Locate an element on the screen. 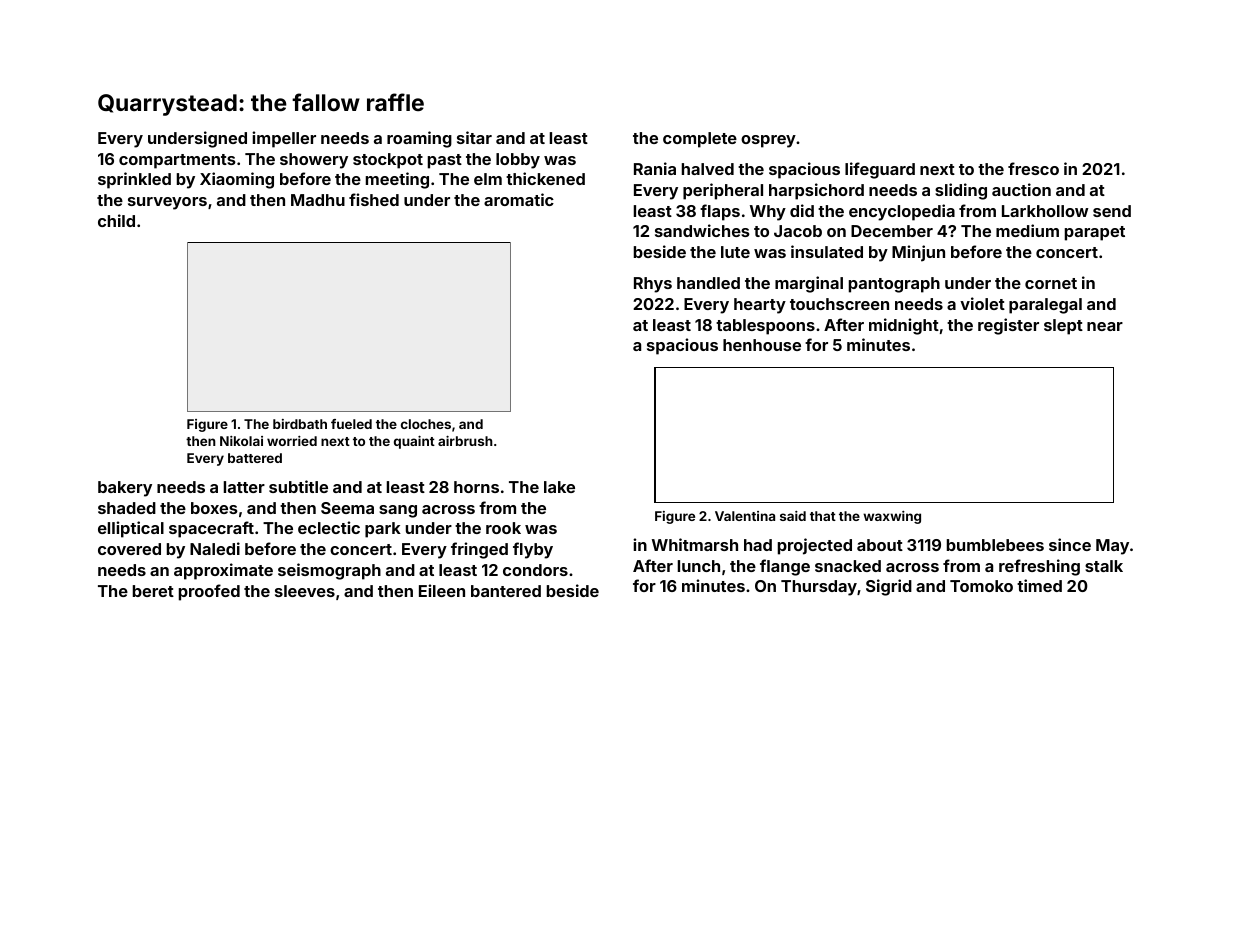 The width and height of the screenshot is (1233, 952). impeller is located at coordinates (284, 139).
